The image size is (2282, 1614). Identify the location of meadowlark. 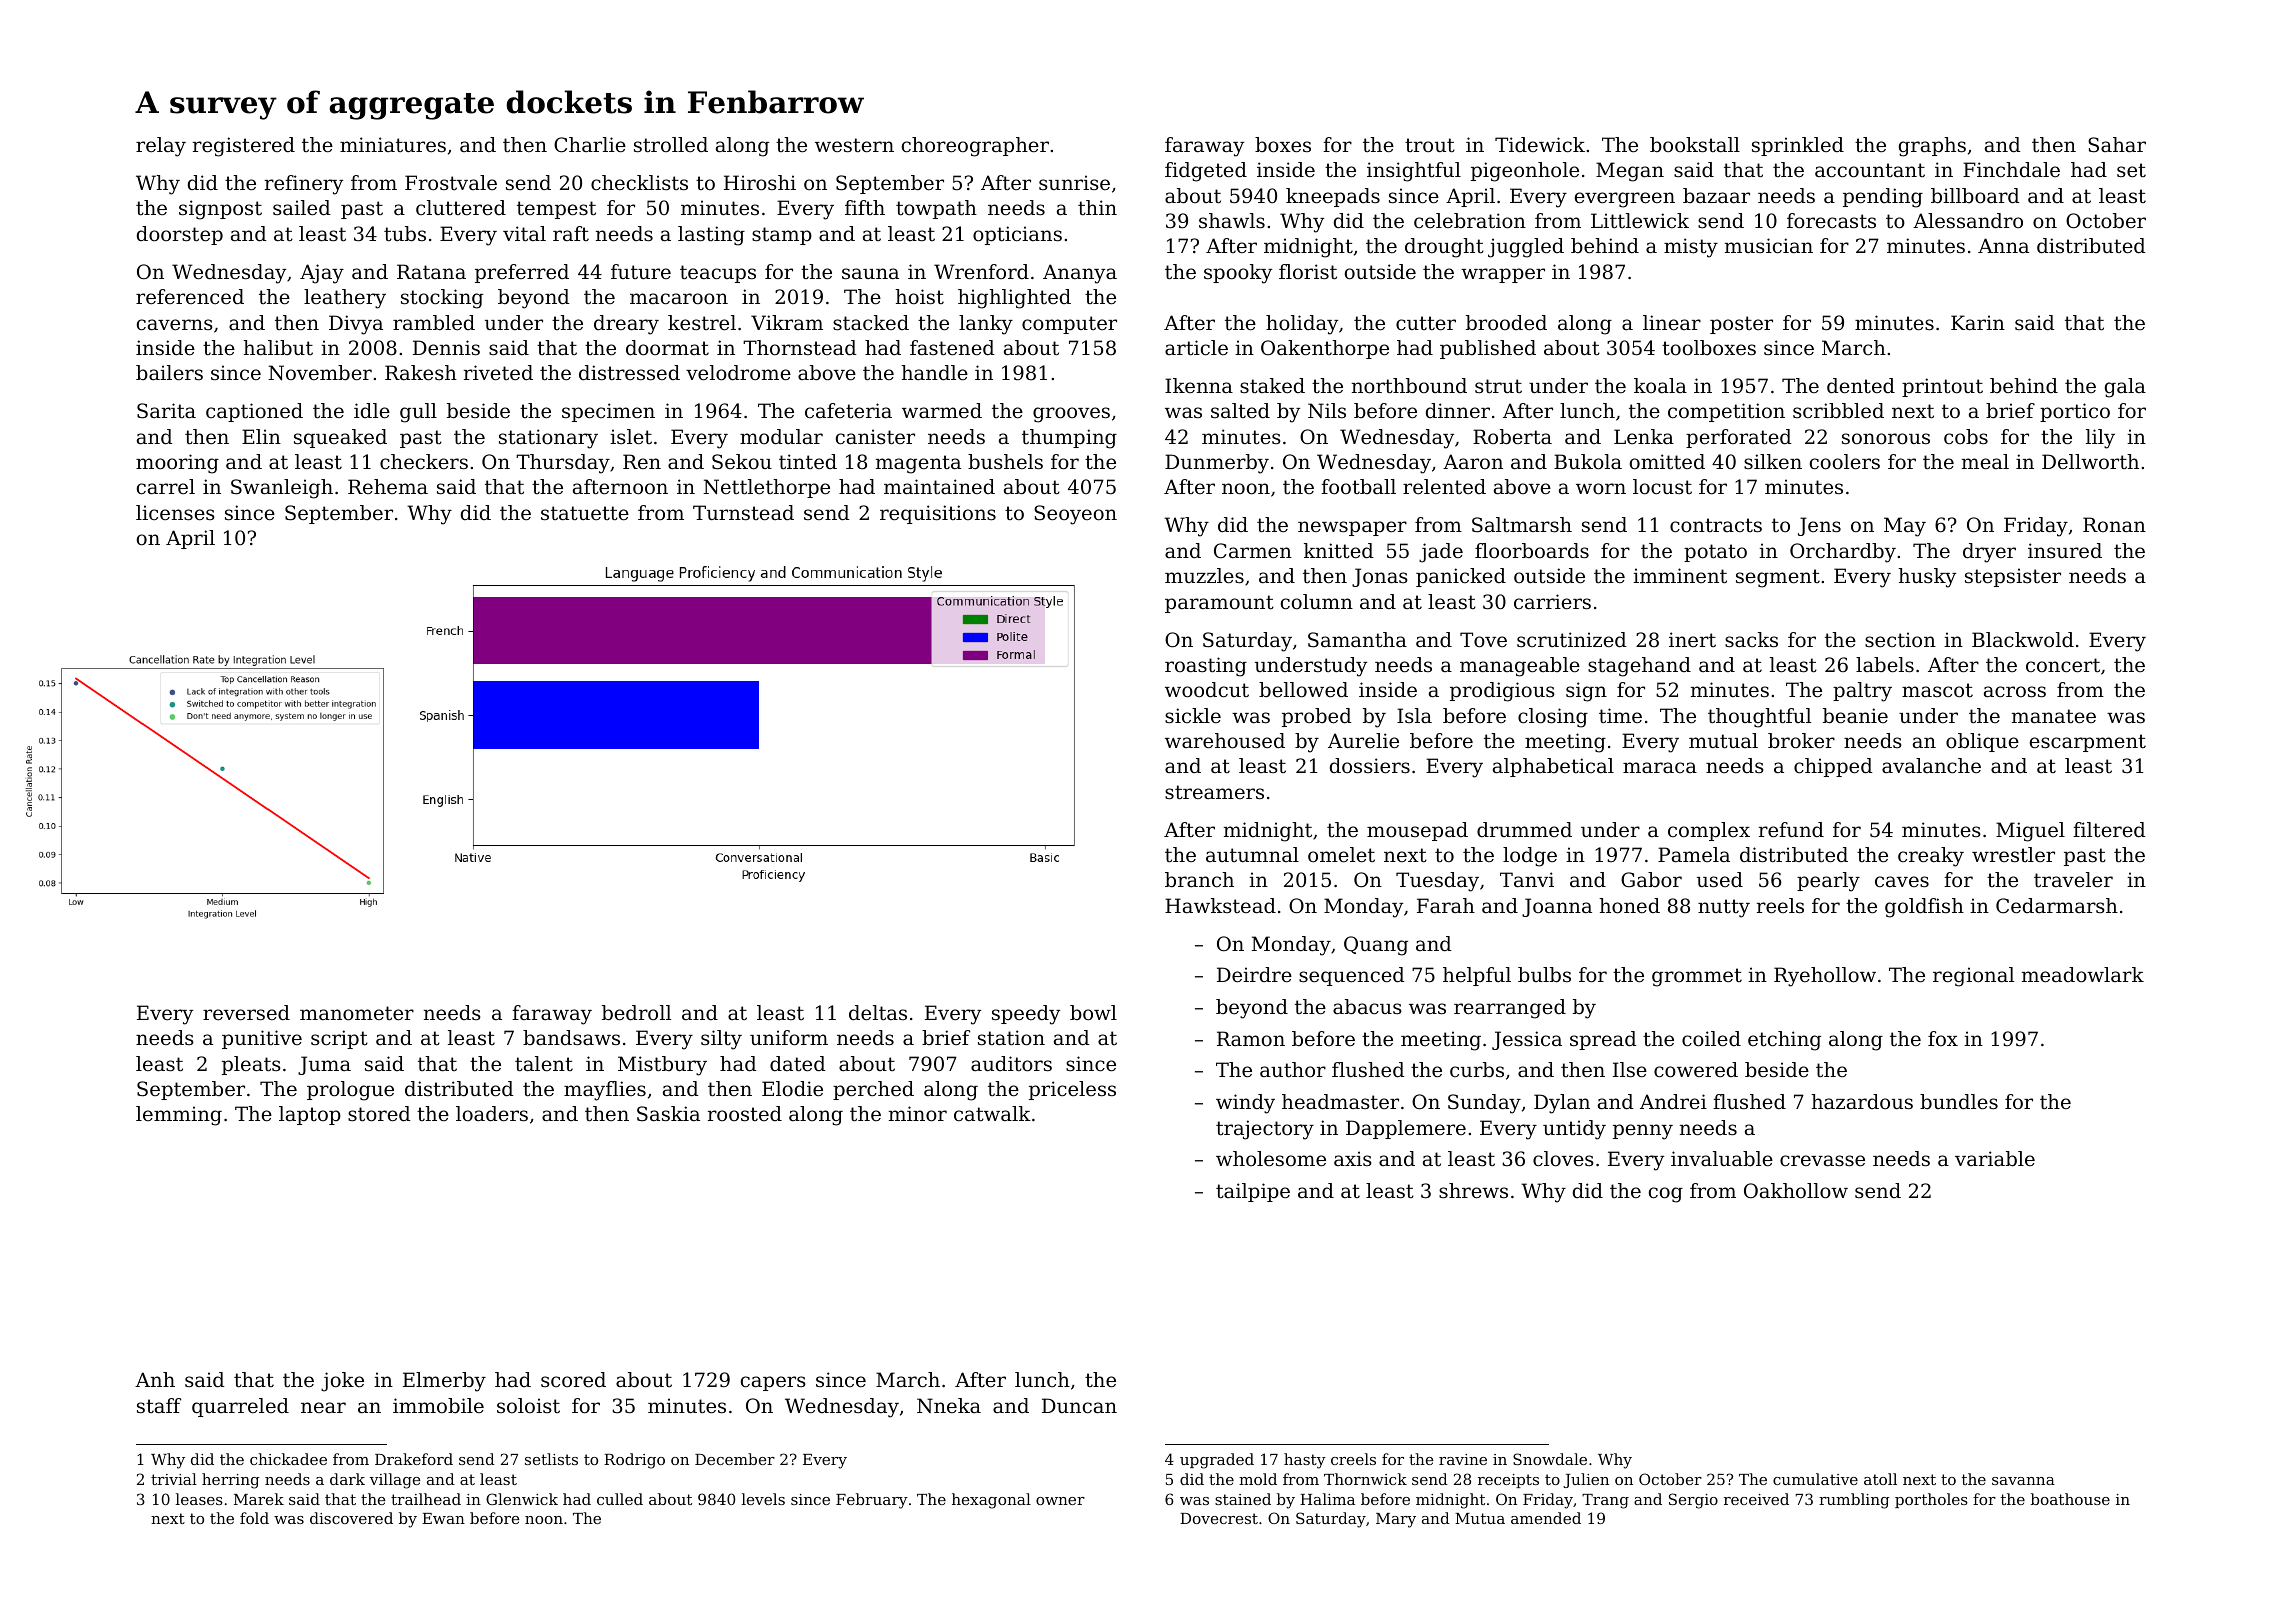
(2083, 975).
